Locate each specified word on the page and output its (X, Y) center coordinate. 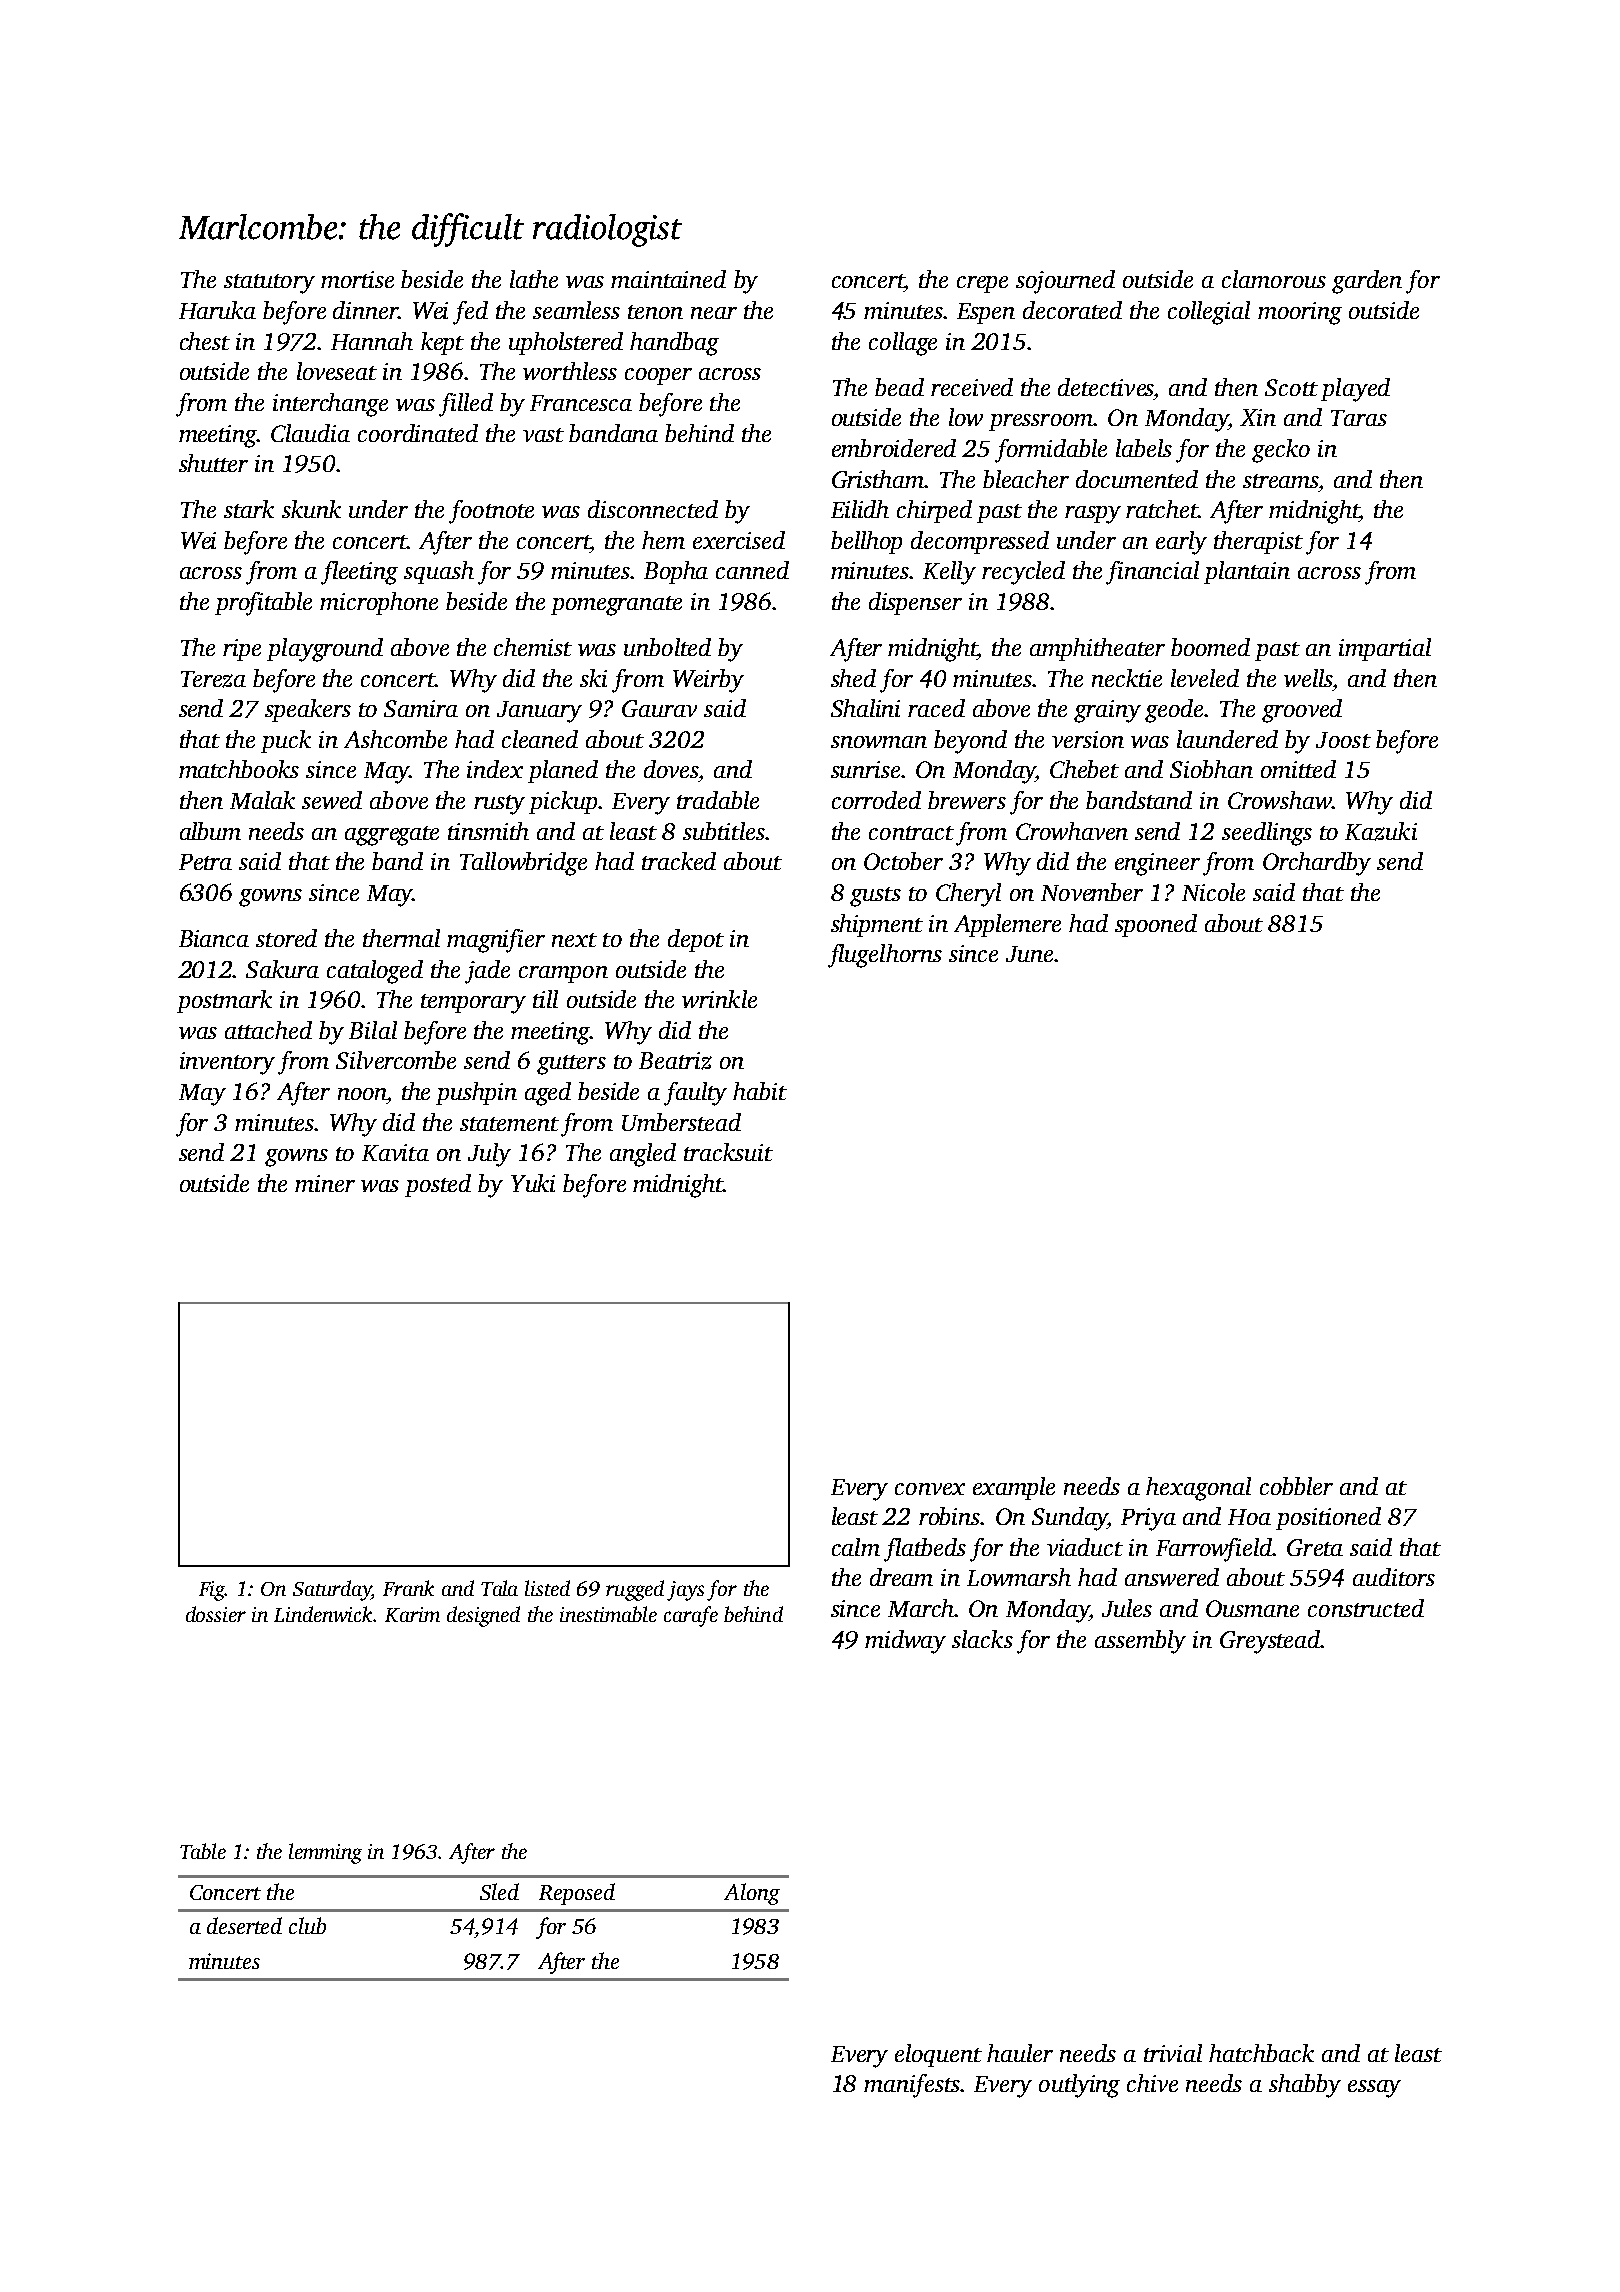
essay (1374, 2089)
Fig (212, 1591)
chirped (934, 511)
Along (752, 1894)
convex (930, 1489)
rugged (635, 1590)
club (307, 1925)
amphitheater (1097, 649)
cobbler (1296, 1486)
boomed (1210, 647)
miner (325, 1183)
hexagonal (1198, 1489)
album (210, 831)
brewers (967, 800)
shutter (213, 463)
